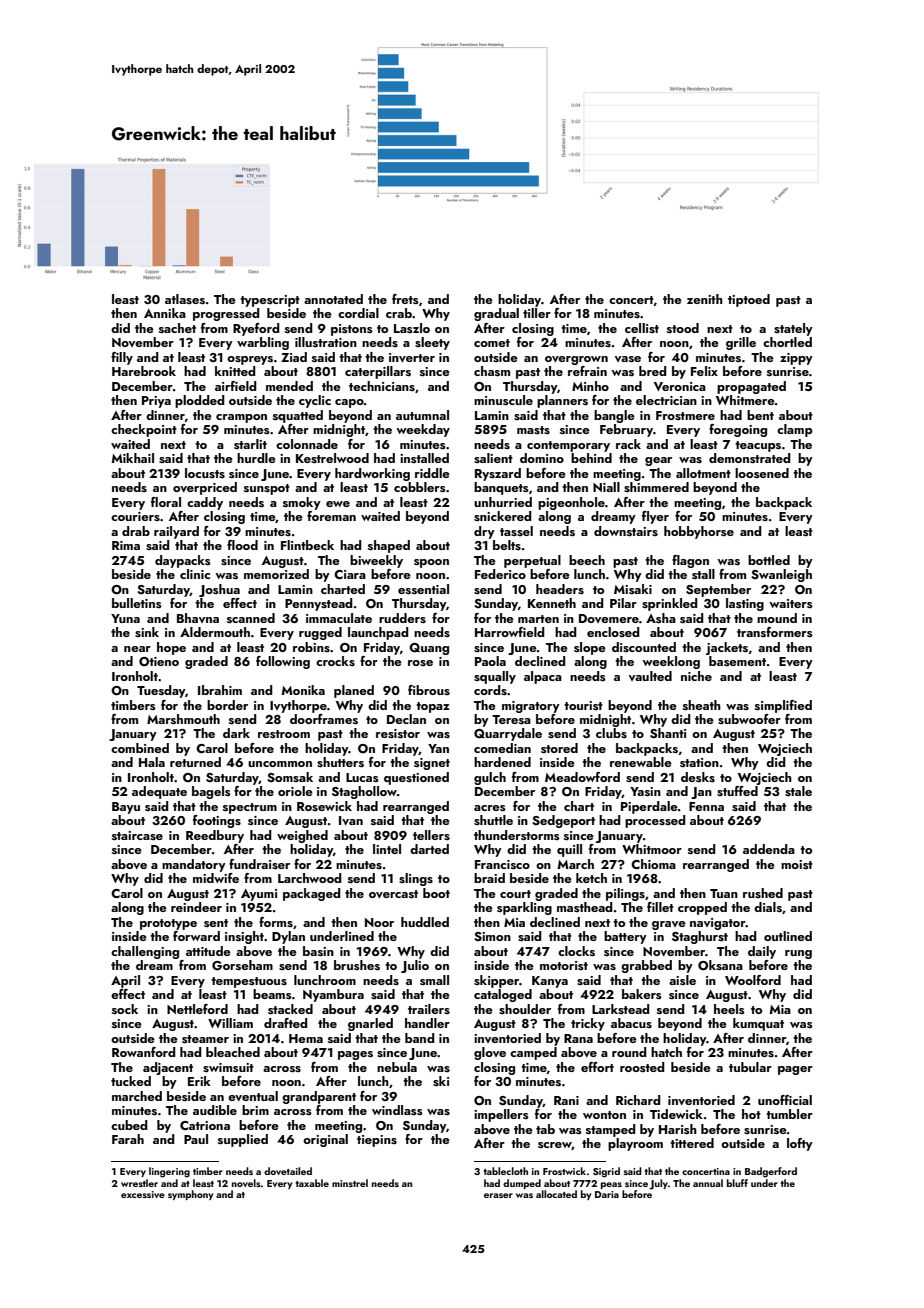 Image resolution: width=924 pixels, height=1308 pixels. I want to click on Bhavna, so click(198, 618).
